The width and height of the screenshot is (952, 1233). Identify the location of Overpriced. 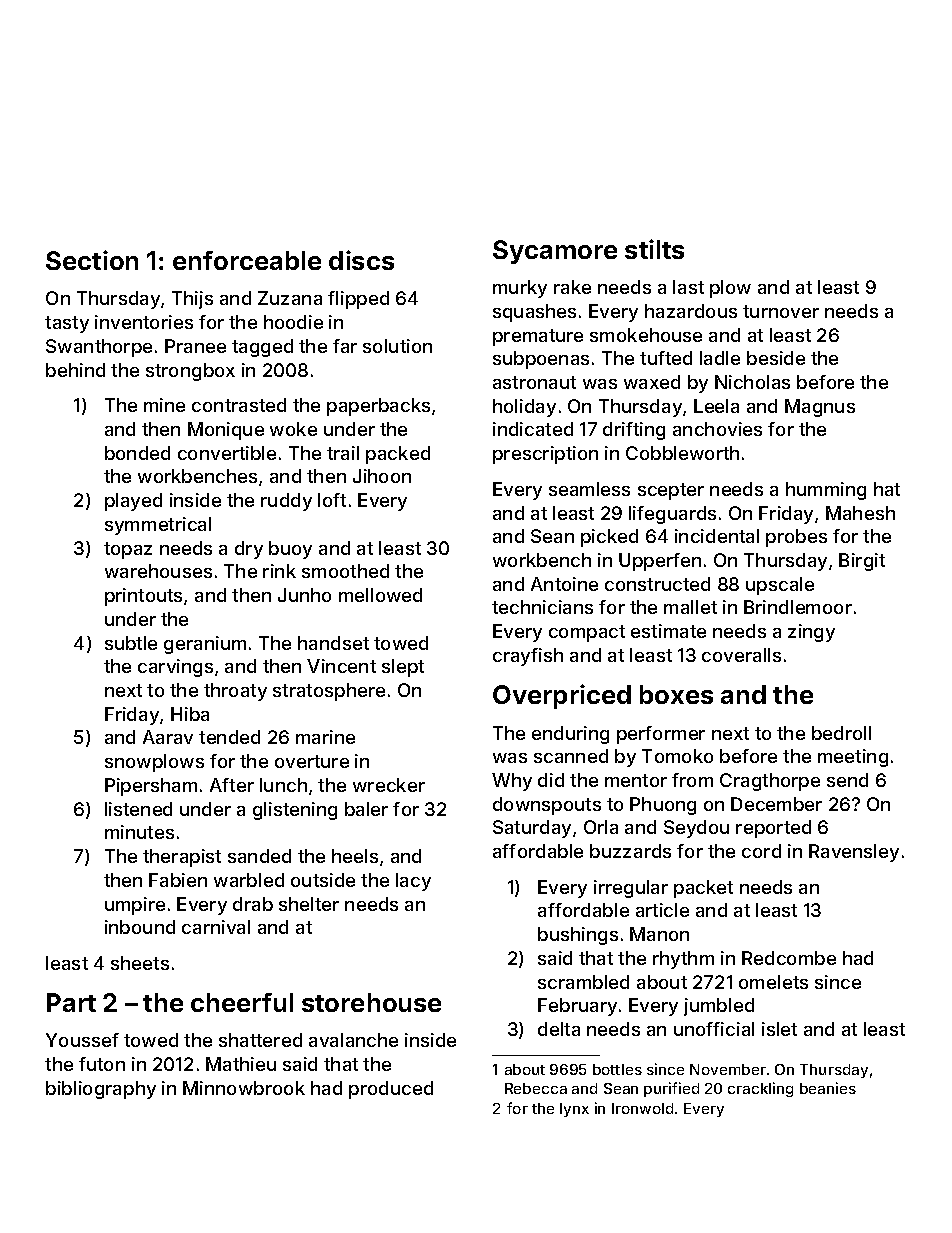
(562, 696).
